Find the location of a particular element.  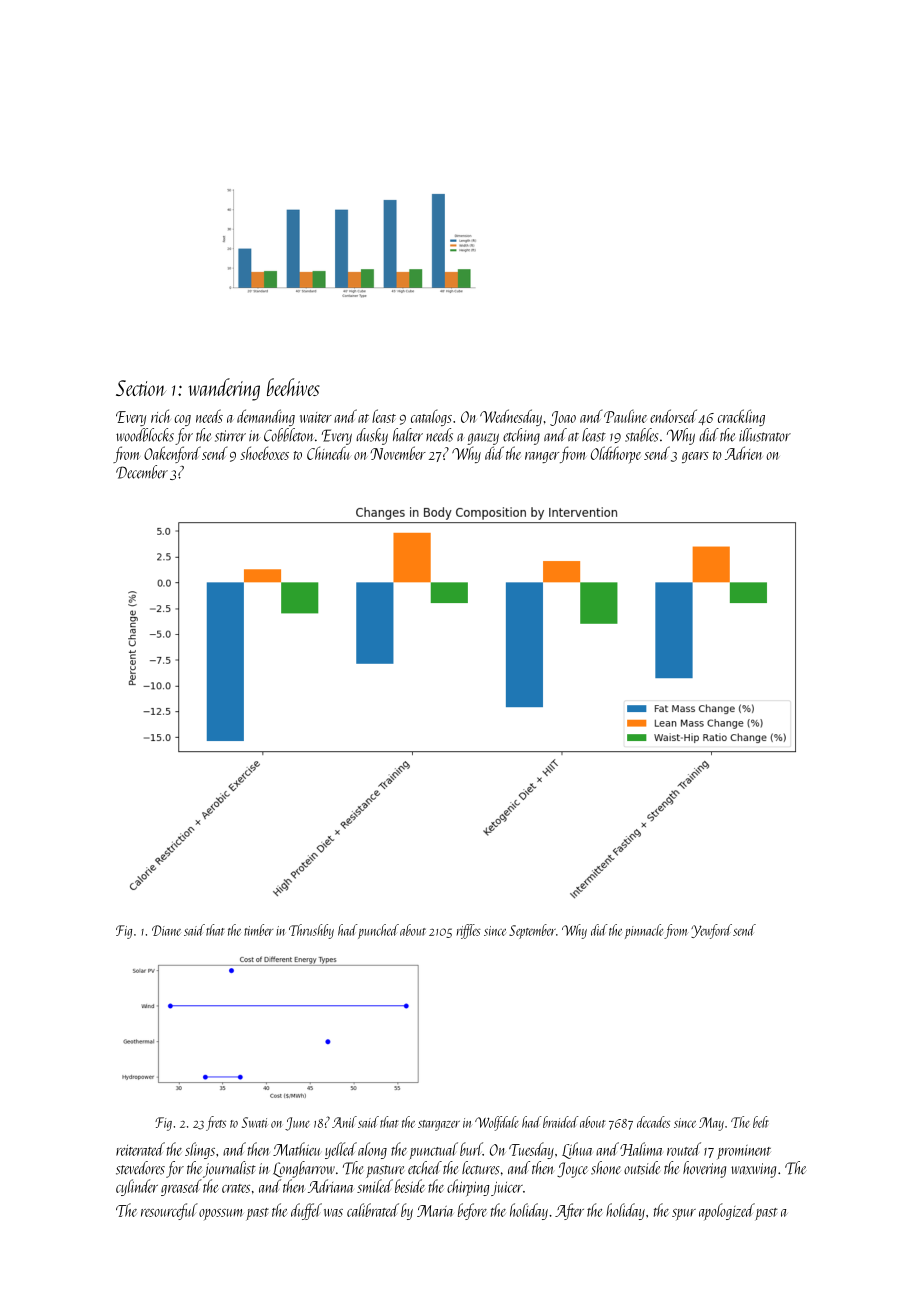

Adrien is located at coordinates (743, 453).
